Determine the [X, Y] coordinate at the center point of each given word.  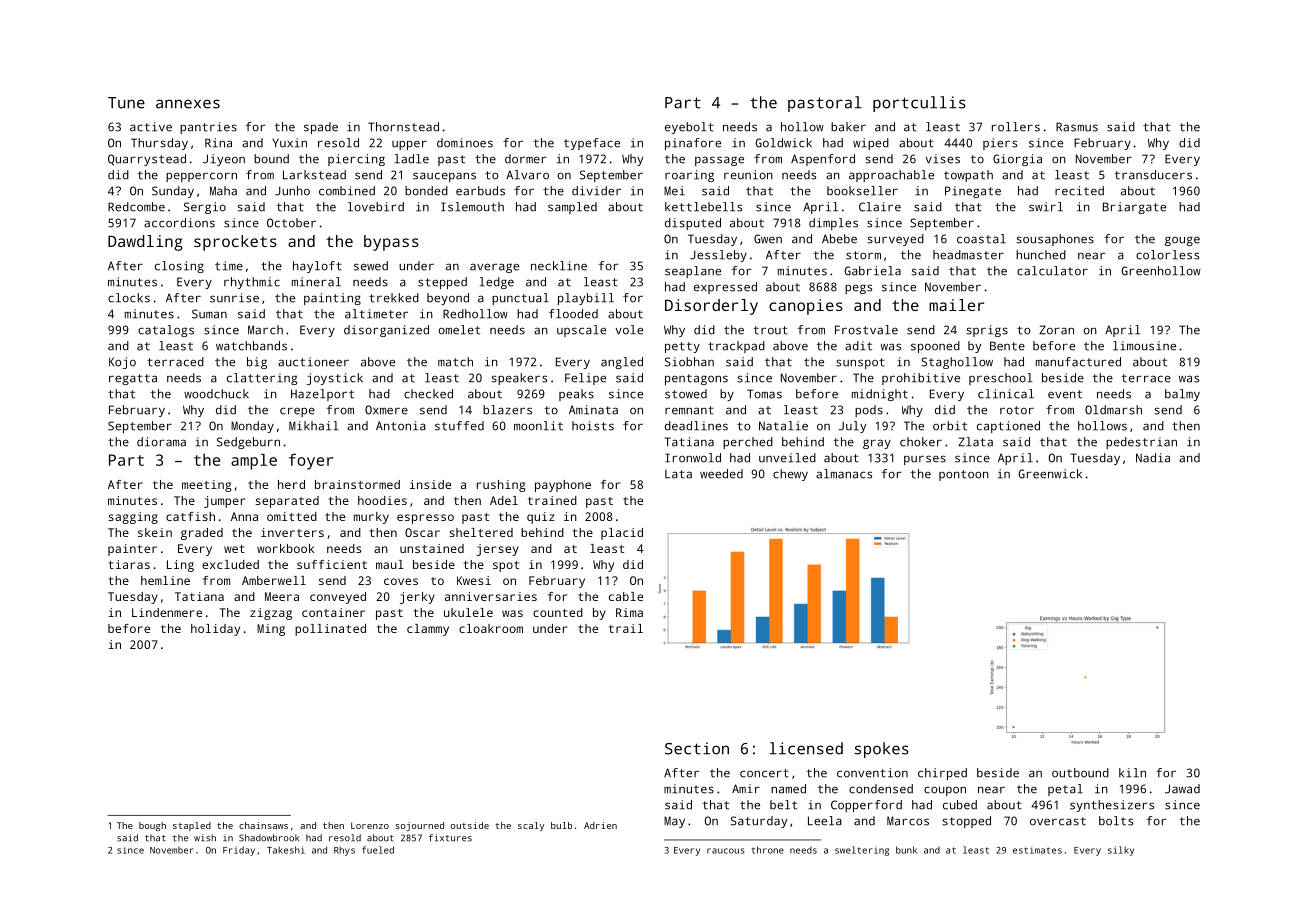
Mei [674, 191]
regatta [133, 379]
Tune [126, 103]
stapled [192, 826]
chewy [790, 475]
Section [697, 748]
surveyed [895, 240]
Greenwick [1050, 474]
